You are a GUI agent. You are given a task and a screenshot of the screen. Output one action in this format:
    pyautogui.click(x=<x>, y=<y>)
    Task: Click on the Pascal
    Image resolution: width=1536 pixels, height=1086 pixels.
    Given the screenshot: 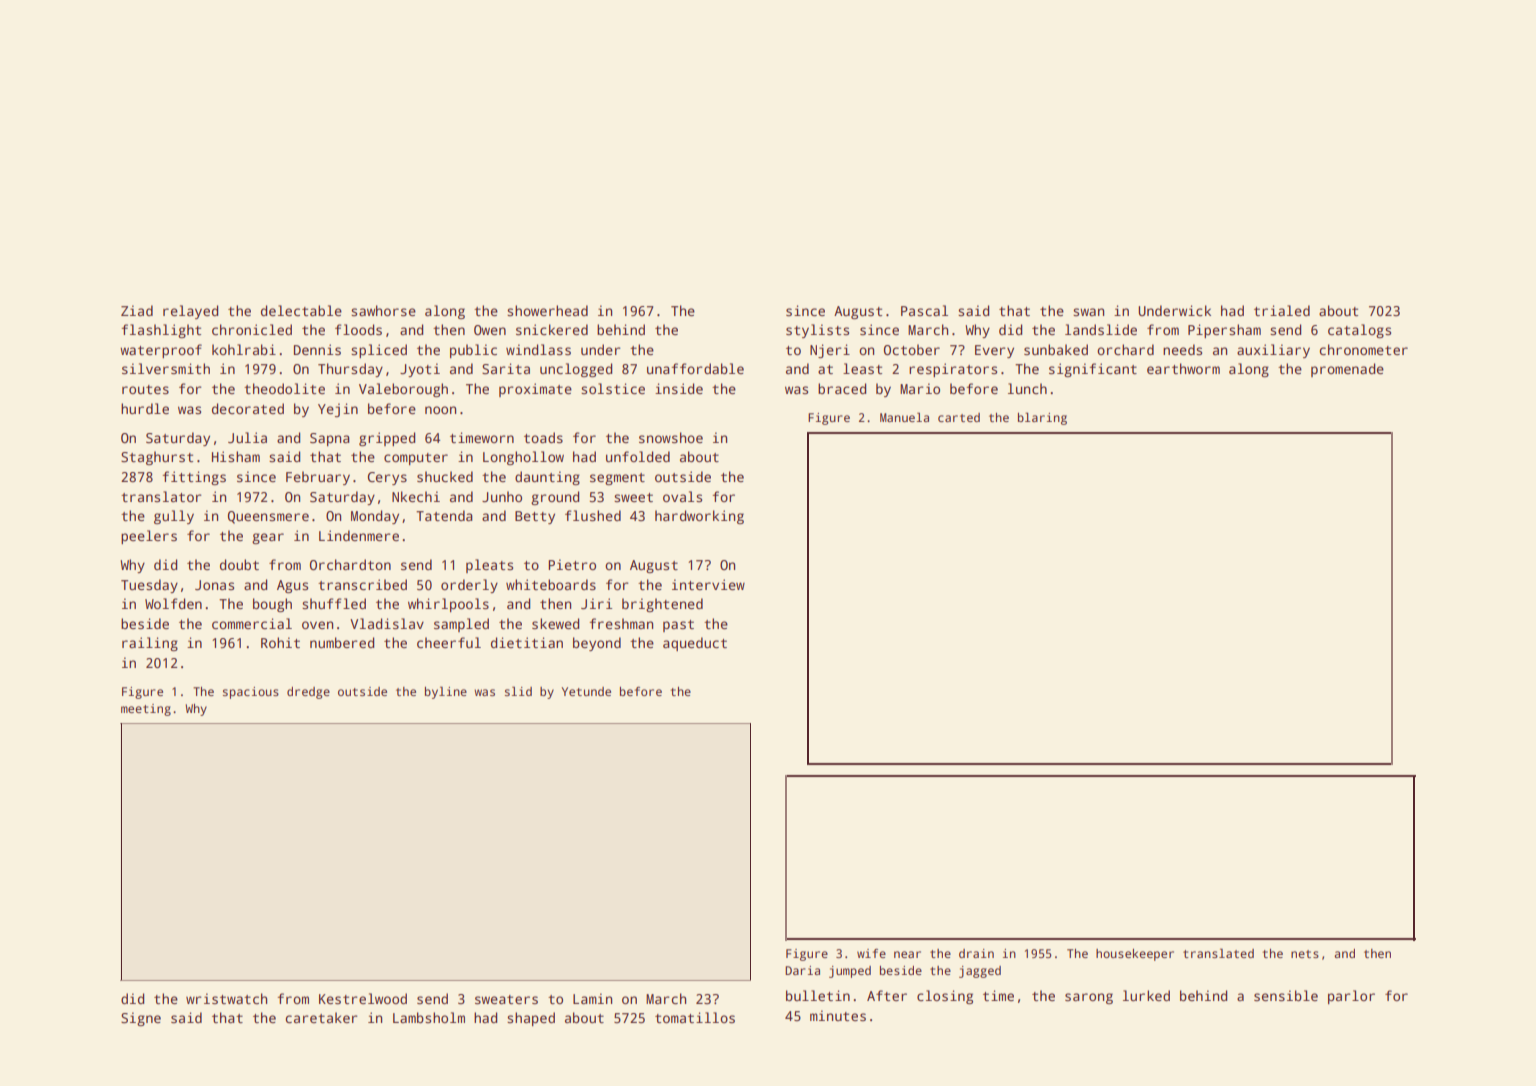 What is the action you would take?
    pyautogui.click(x=924, y=310)
